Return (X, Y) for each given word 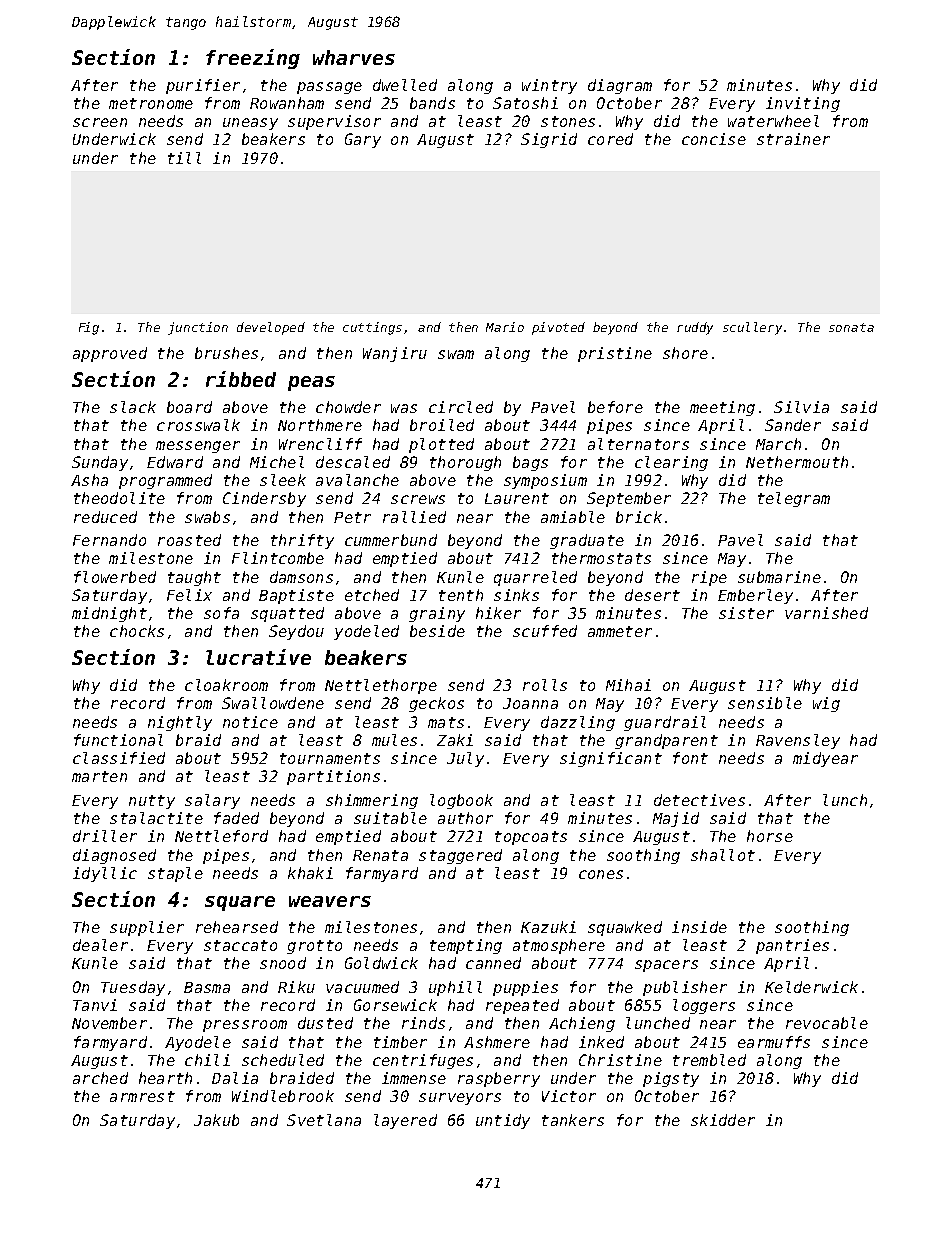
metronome (151, 103)
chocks (137, 631)
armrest (142, 1096)
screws (418, 499)
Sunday (100, 463)
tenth (461, 595)
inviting (803, 104)
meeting (722, 408)
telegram (794, 499)
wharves (354, 57)
